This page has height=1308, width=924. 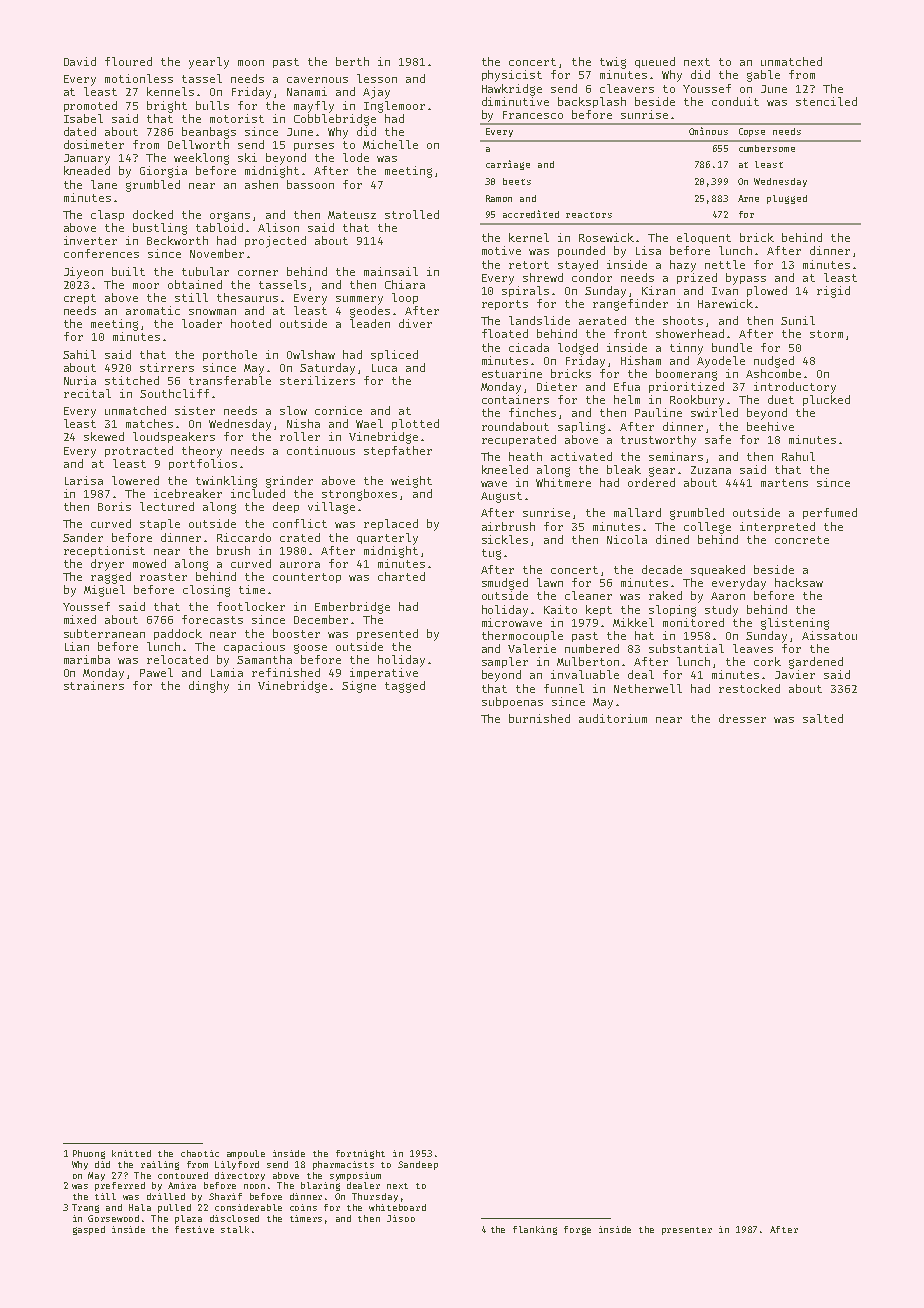 I want to click on dresser, so click(x=742, y=718).
